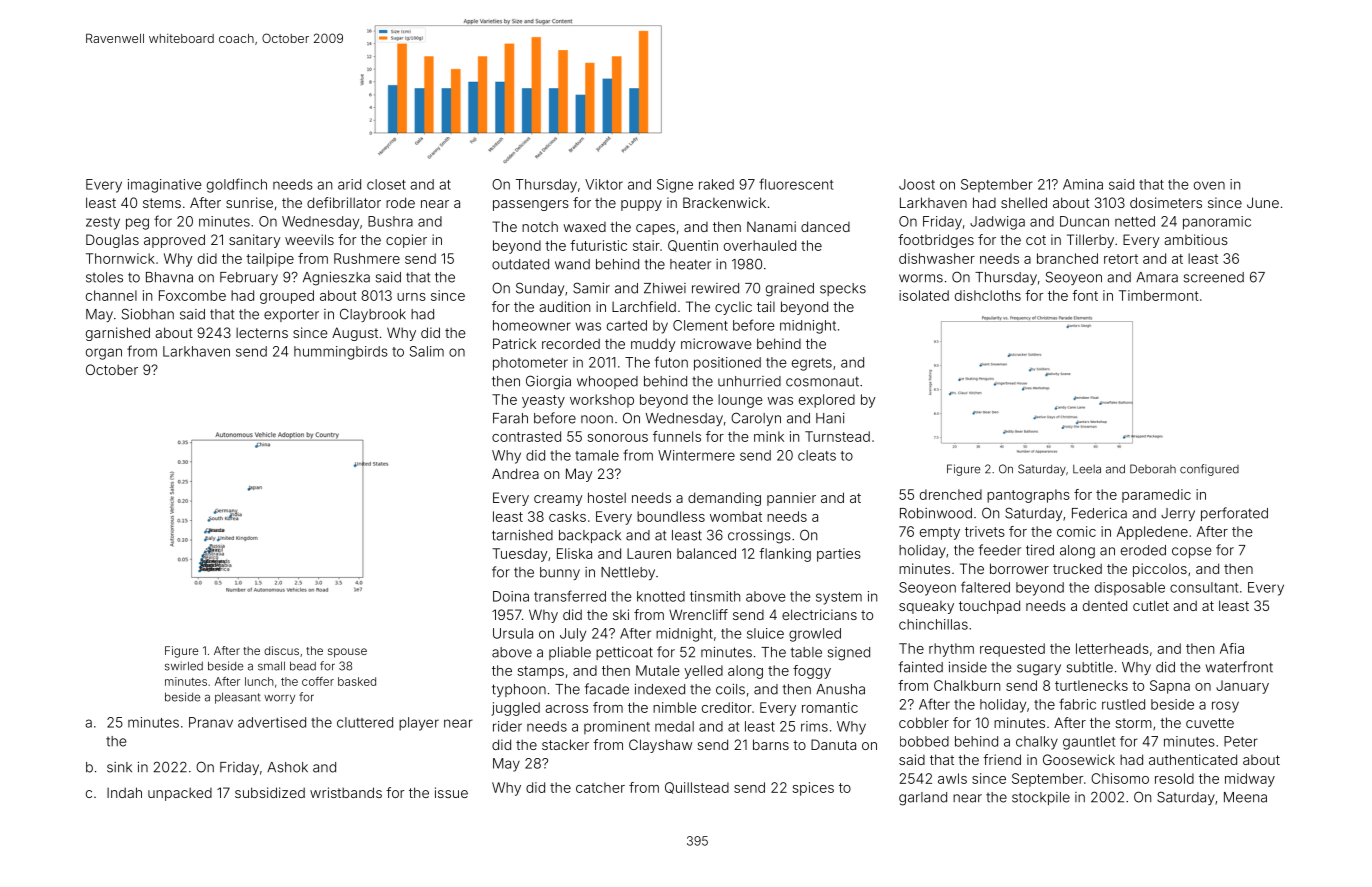 This screenshot has width=1372, height=887. What do you see at coordinates (1151, 605) in the screenshot?
I see `cutlet` at bounding box center [1151, 605].
